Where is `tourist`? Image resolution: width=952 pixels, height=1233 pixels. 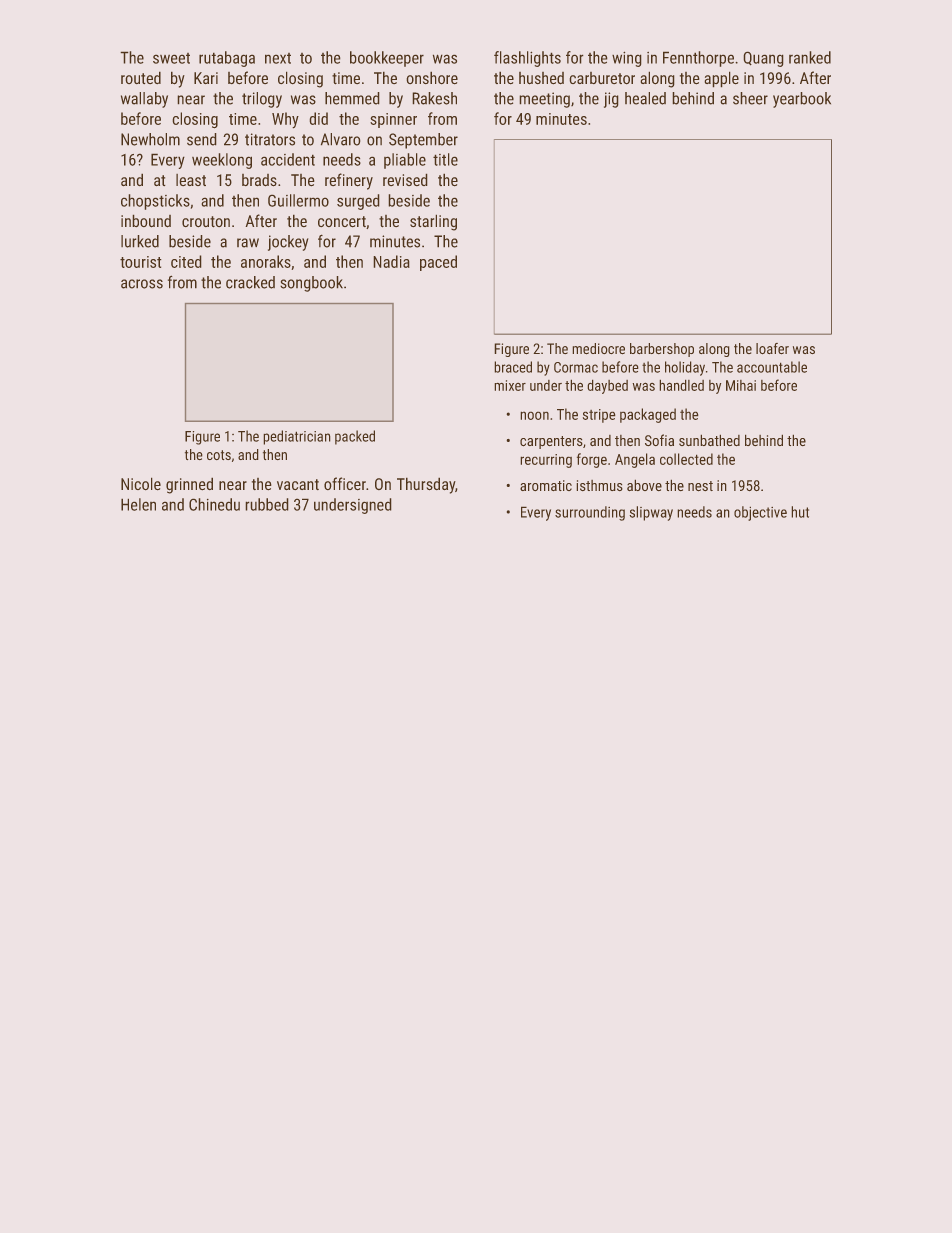
tourist is located at coordinates (140, 262).
